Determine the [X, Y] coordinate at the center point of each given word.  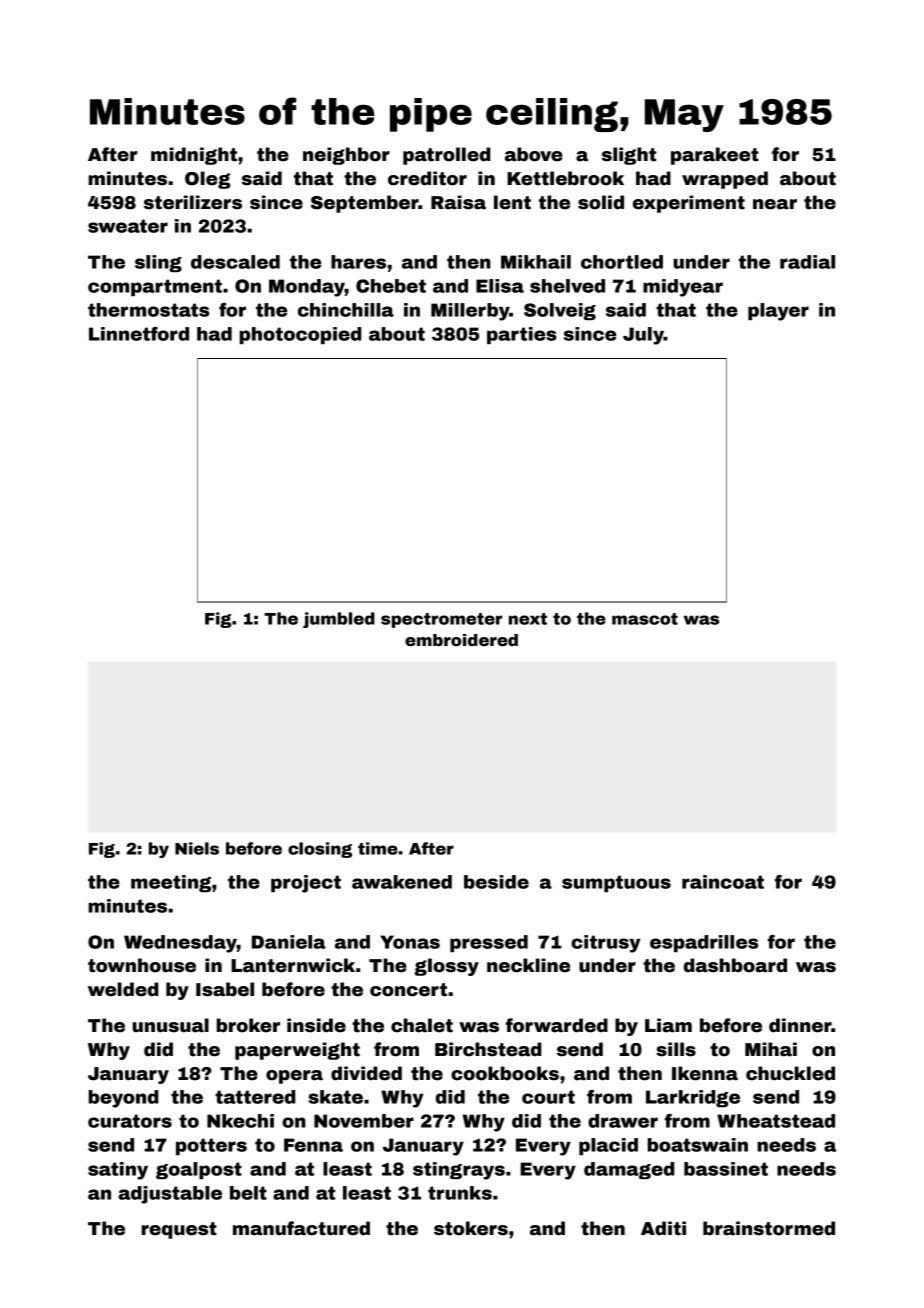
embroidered [461, 640]
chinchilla [346, 310]
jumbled [339, 620]
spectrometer [441, 620]
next [528, 619]
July [643, 336]
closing [320, 850]
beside [496, 882]
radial [807, 262]
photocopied [300, 335]
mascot [645, 619]
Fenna [313, 1145]
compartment [155, 287]
